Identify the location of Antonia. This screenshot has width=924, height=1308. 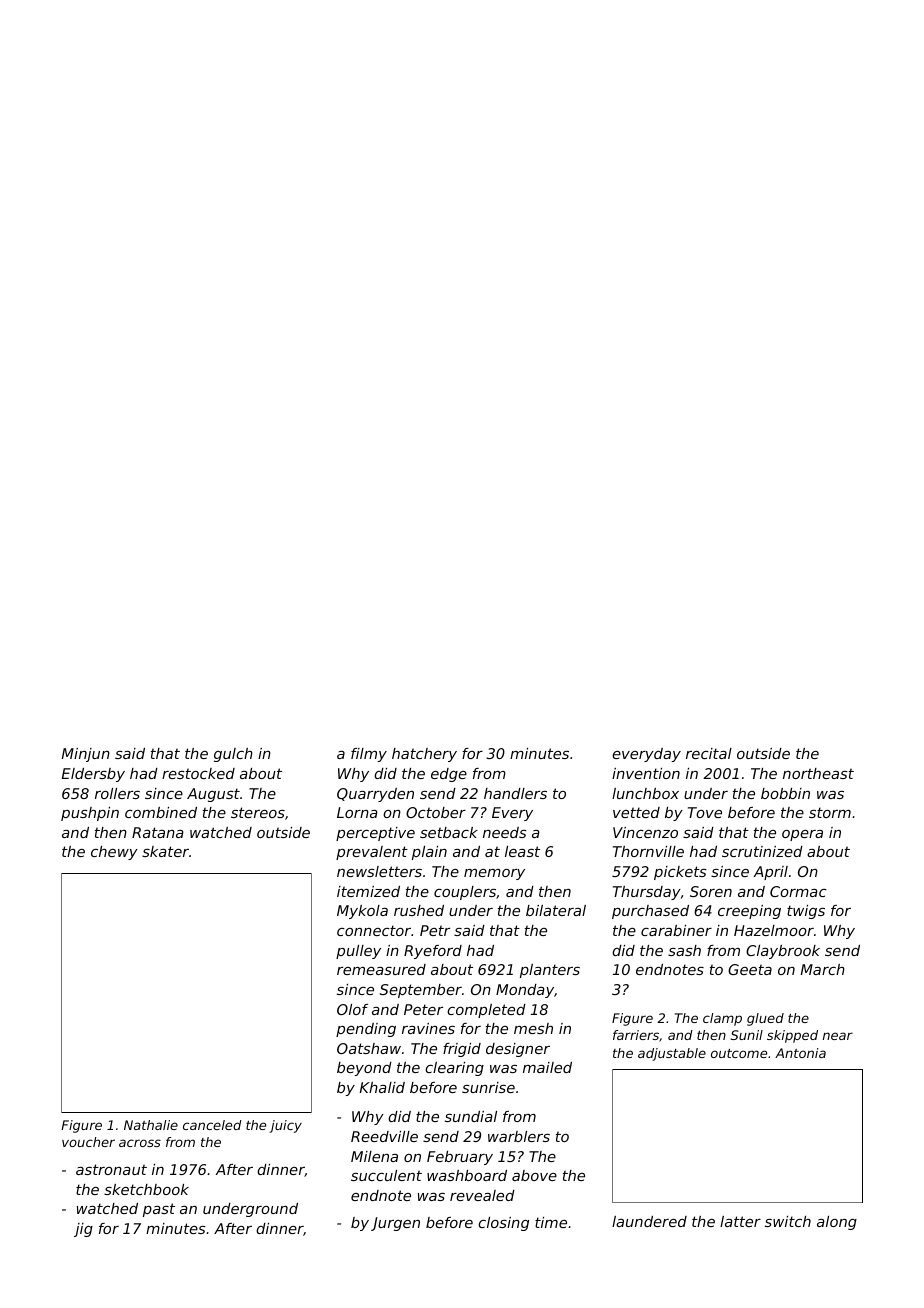
(800, 1053).
